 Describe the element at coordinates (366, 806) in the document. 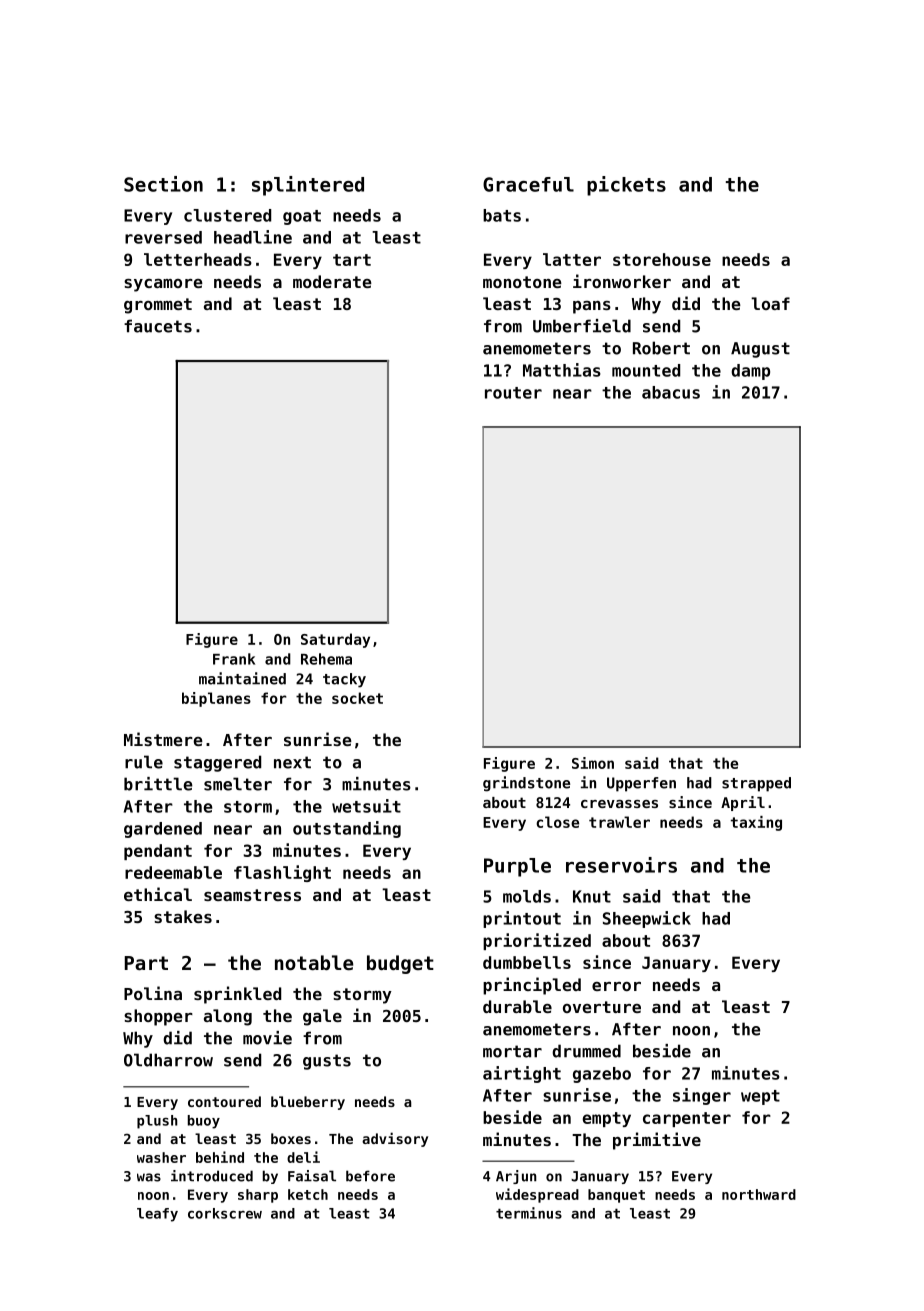

I see `wetsuit` at that location.
